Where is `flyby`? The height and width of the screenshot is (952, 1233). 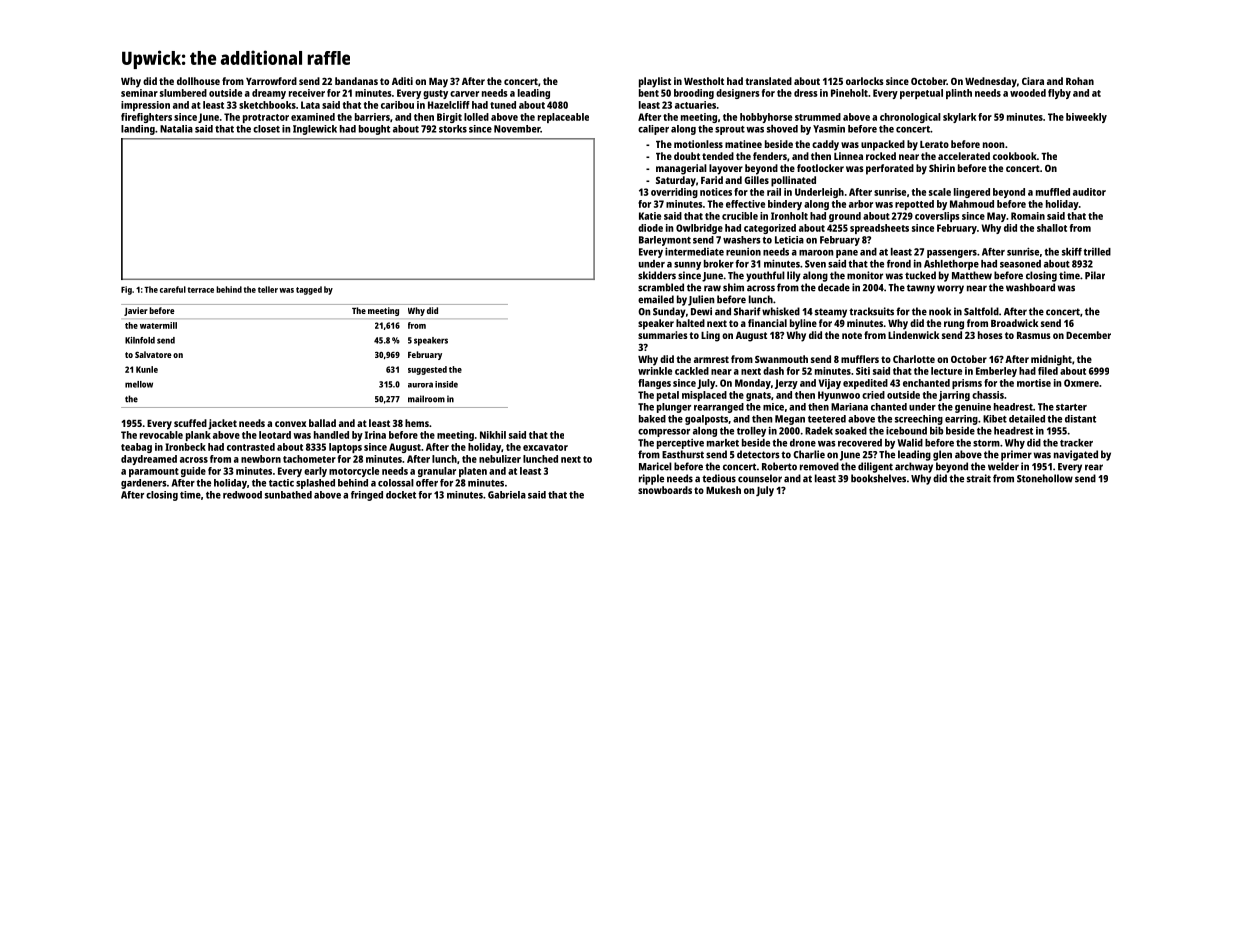 flyby is located at coordinates (1059, 94).
